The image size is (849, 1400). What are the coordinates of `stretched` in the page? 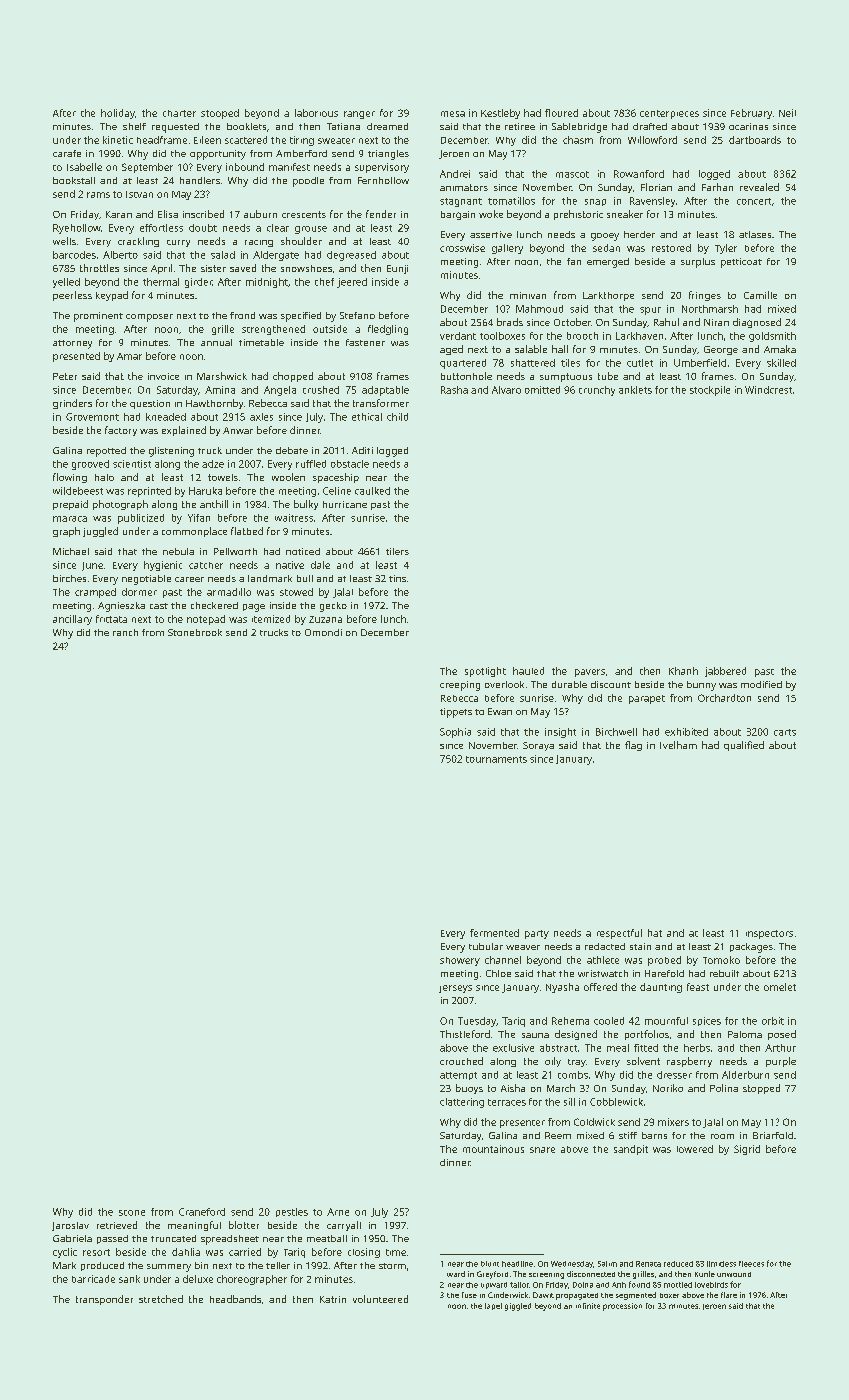 It's located at (161, 1299).
